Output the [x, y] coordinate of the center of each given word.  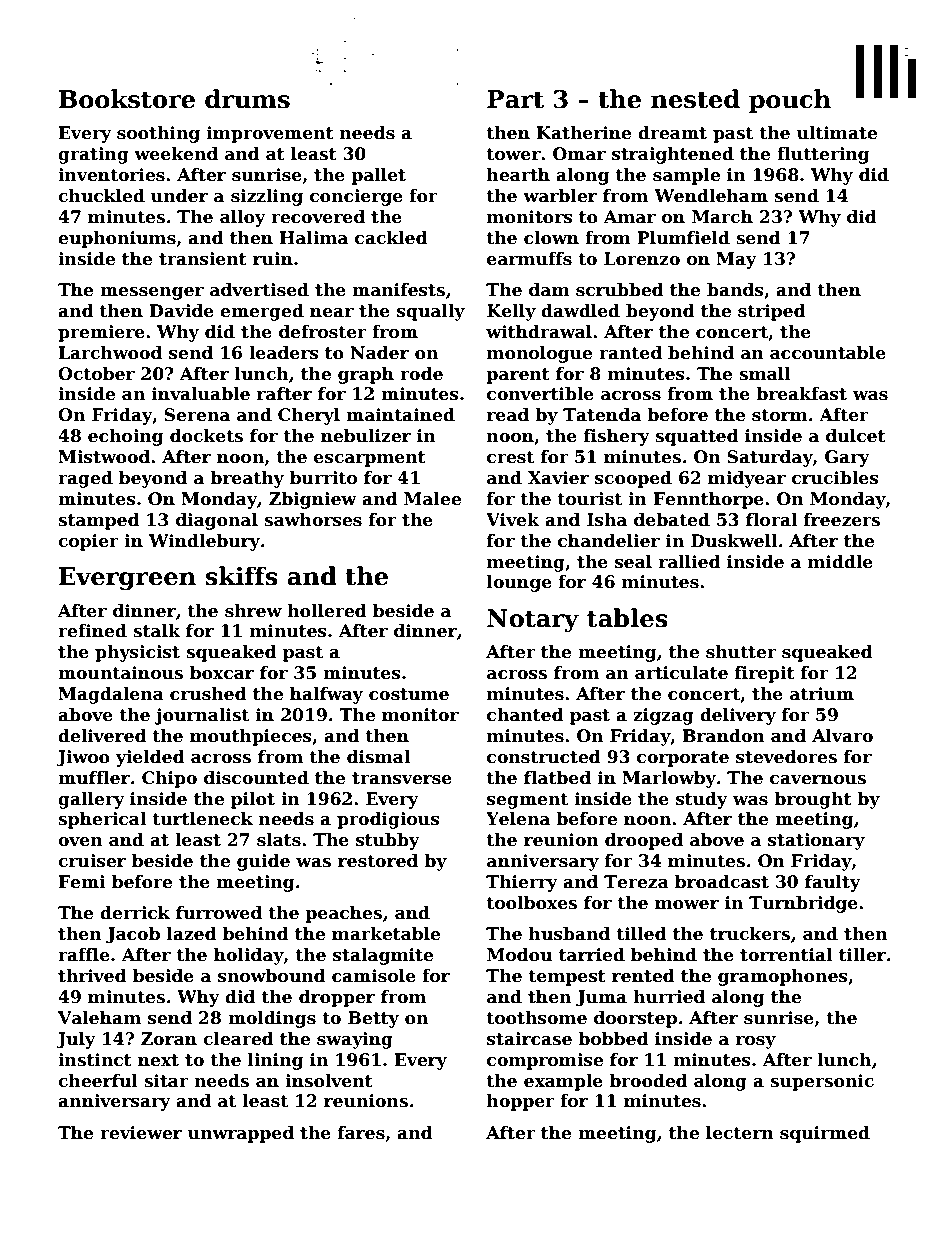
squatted [697, 437]
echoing [126, 437]
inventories [111, 175]
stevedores [786, 757]
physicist [137, 653]
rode [421, 374]
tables [627, 618]
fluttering [823, 155]
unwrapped [241, 1134]
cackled [391, 238]
